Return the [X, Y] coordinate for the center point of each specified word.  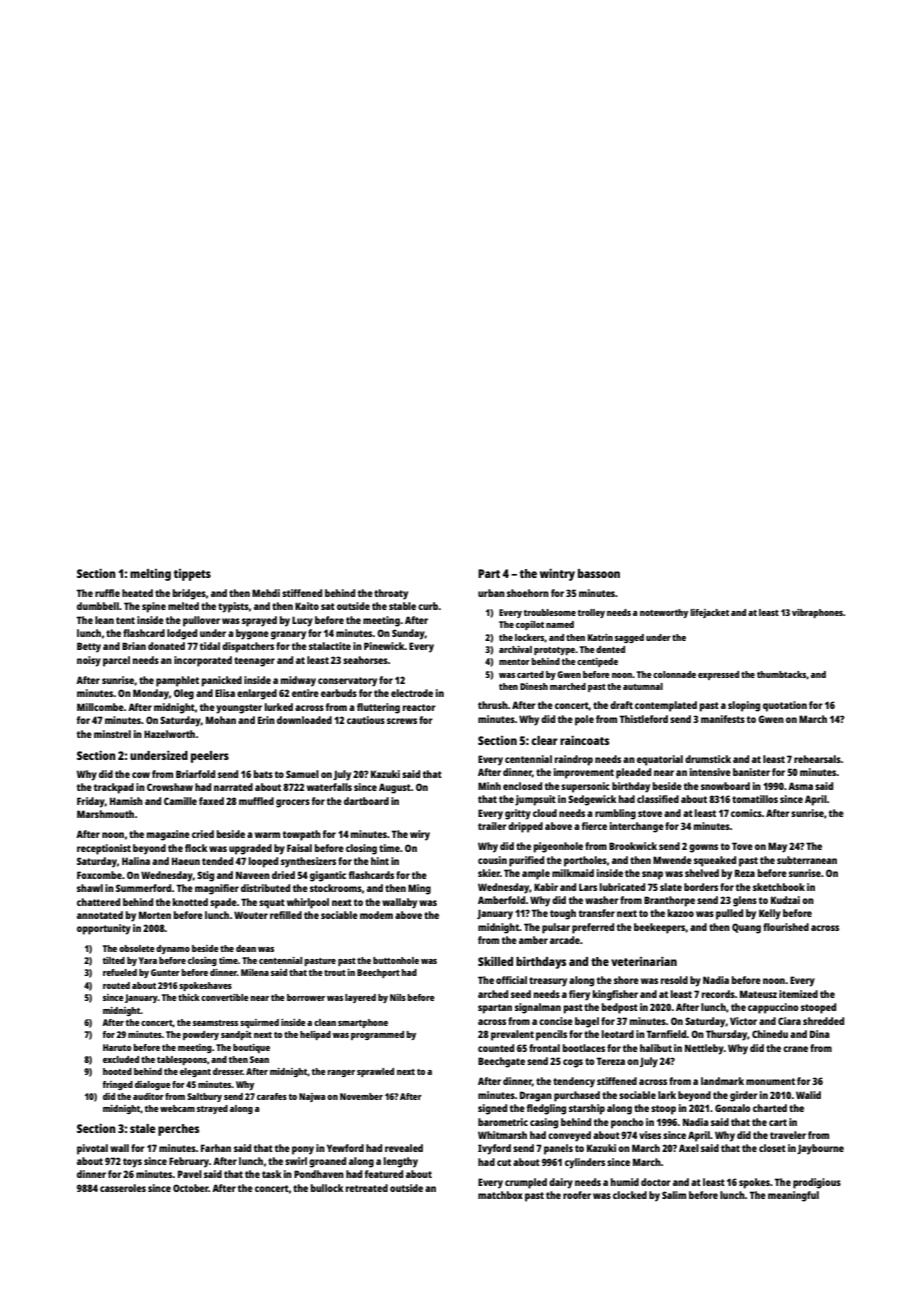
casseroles [123, 1188]
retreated [367, 1188]
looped [263, 862]
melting [150, 575]
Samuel [302, 774]
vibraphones [817, 613]
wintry [557, 574]
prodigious [817, 1183]
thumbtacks [781, 674]
